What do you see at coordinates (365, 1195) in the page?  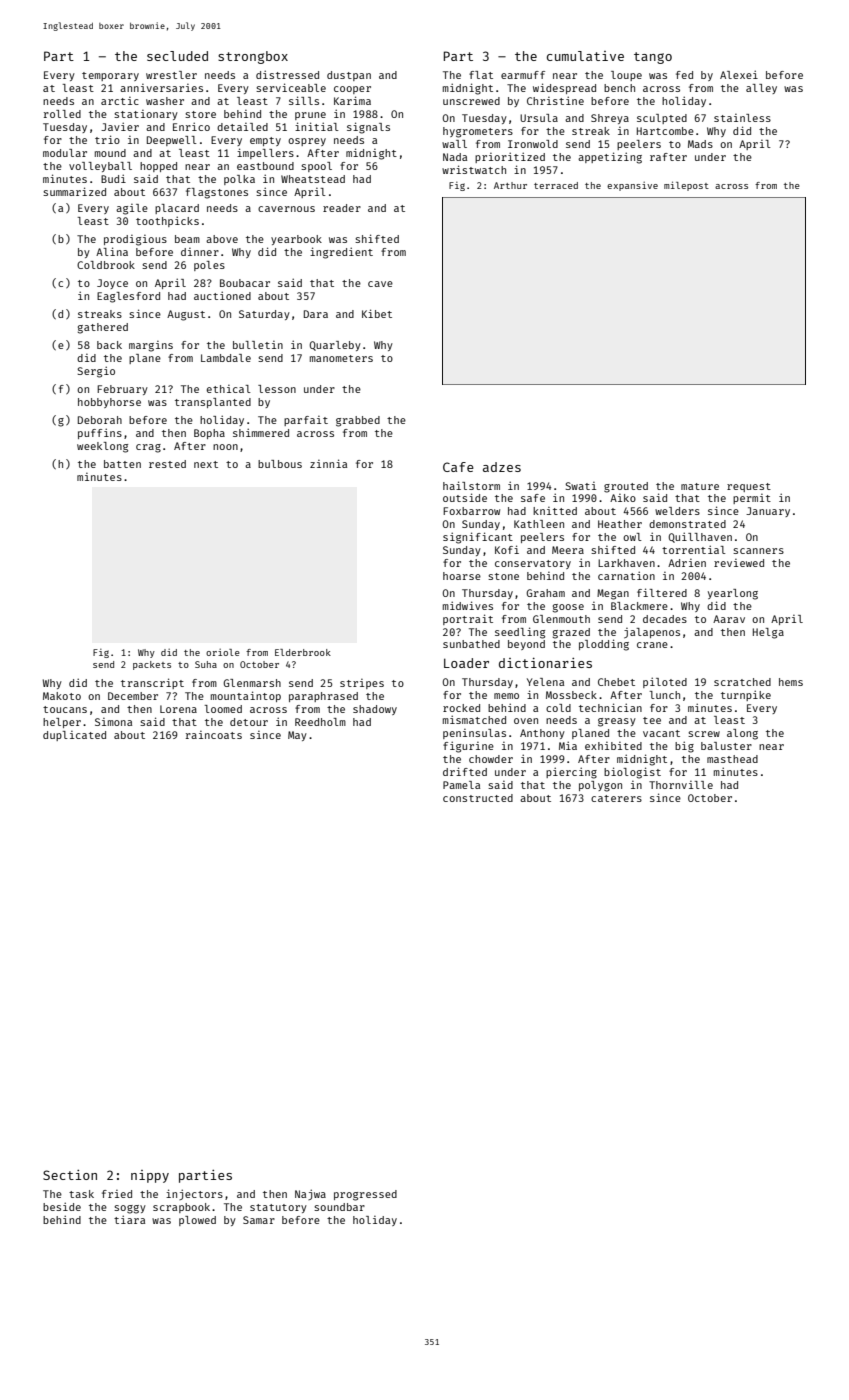 I see `progressed` at bounding box center [365, 1195].
